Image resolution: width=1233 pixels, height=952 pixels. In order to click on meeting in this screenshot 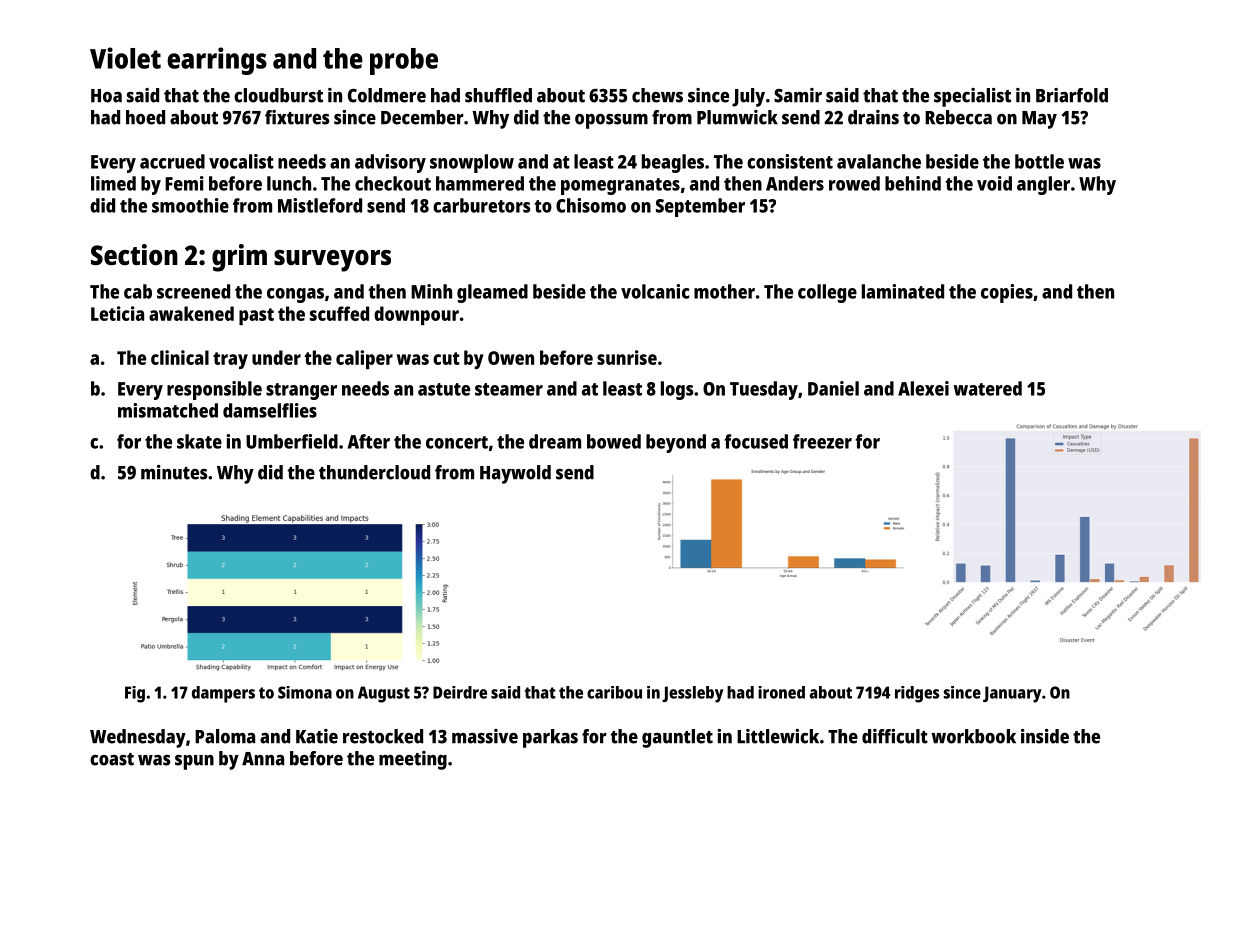, I will do `click(413, 760)`.
